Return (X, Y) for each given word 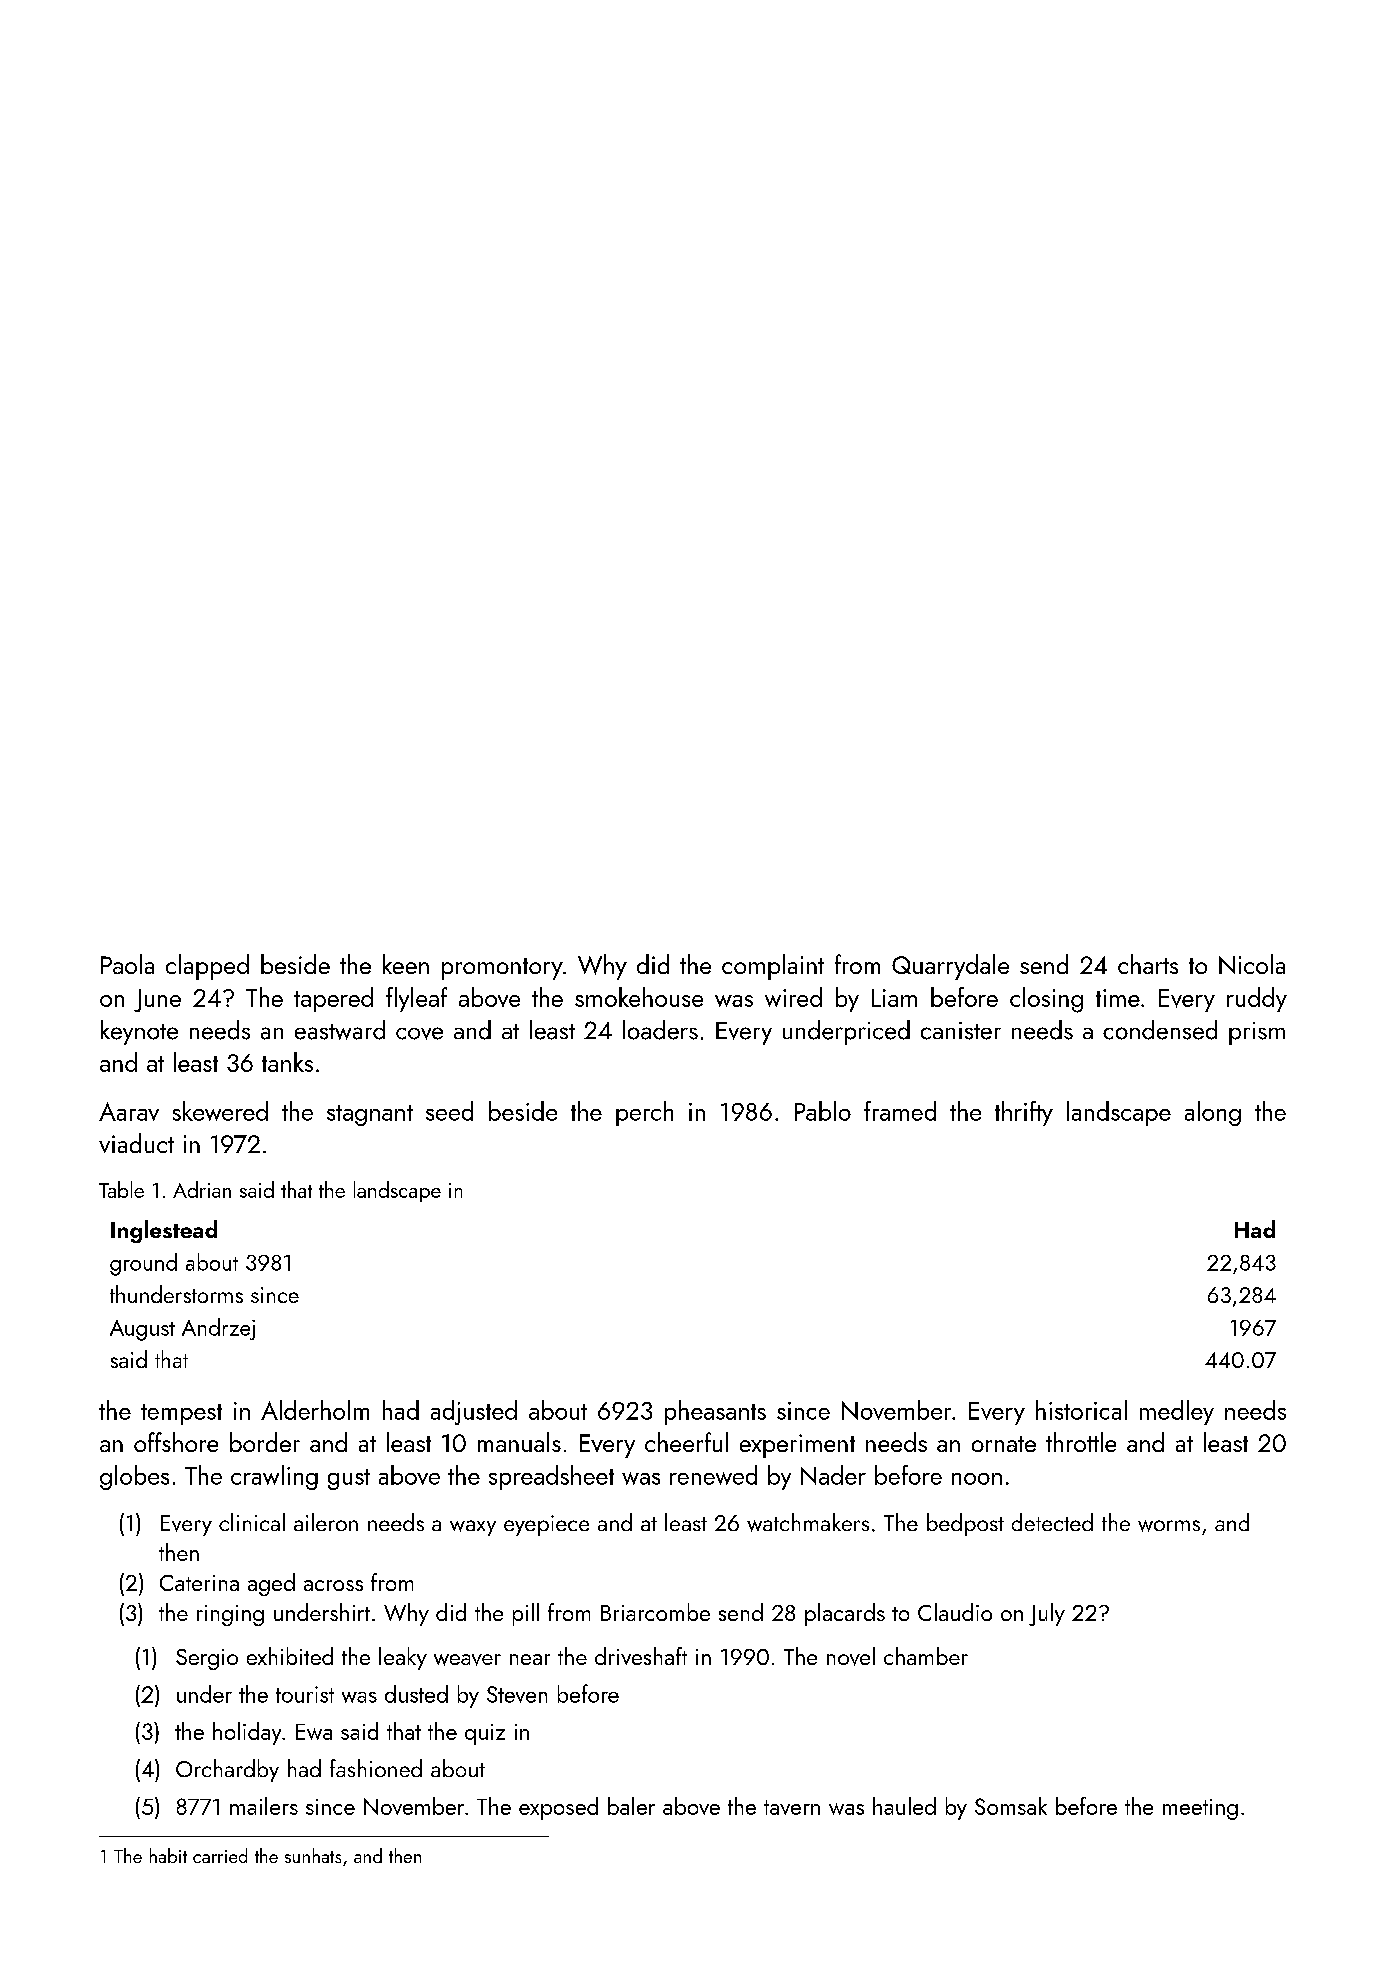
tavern (792, 1807)
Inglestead (164, 1231)
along (1213, 1113)
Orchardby (227, 1770)
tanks (287, 1062)
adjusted (474, 1412)
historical (1081, 1410)
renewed (713, 1475)
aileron (326, 1522)
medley (1177, 1412)
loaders (660, 1030)
